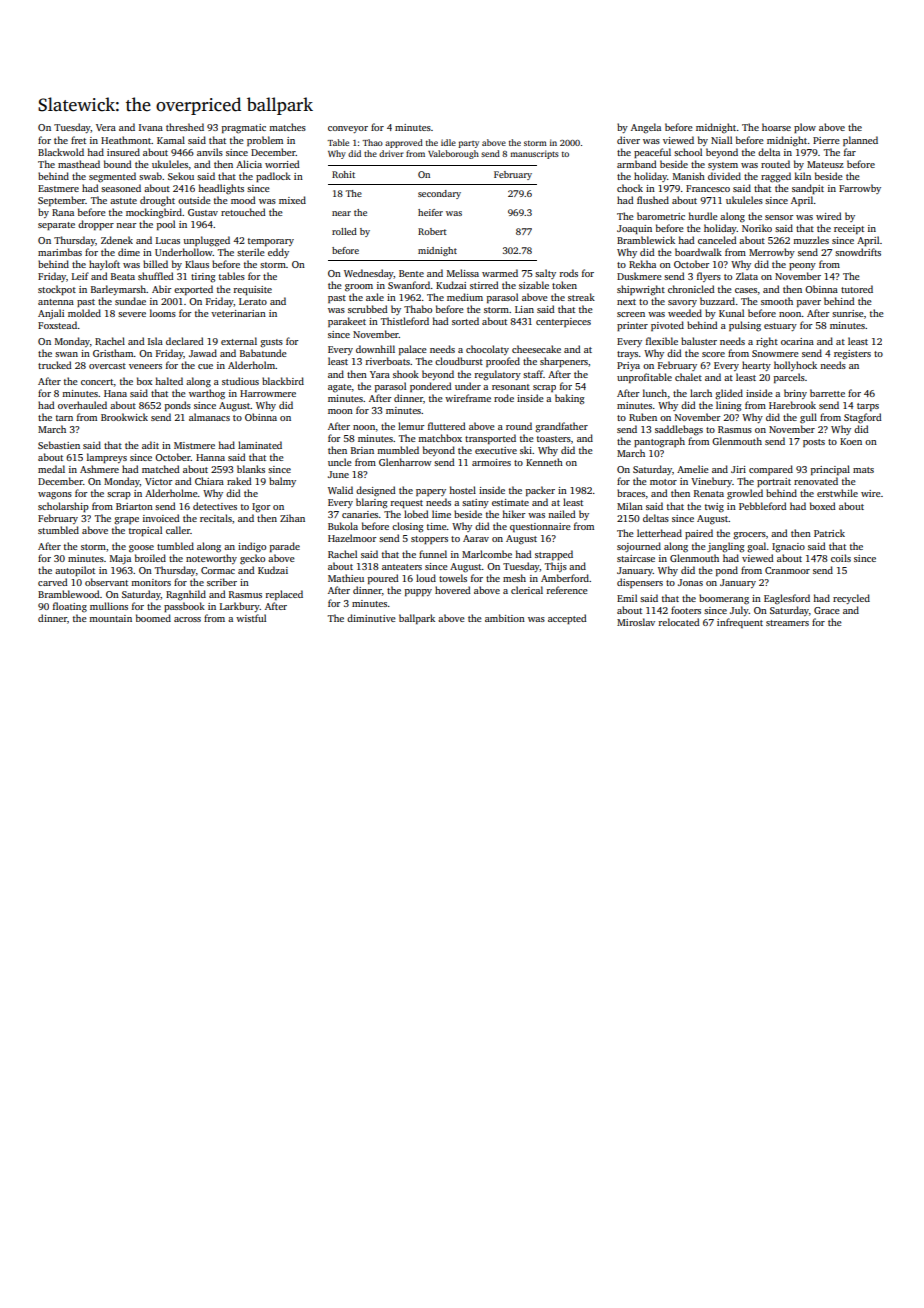 The height and width of the screenshot is (1308, 924). I want to click on Wednesday, so click(369, 274).
